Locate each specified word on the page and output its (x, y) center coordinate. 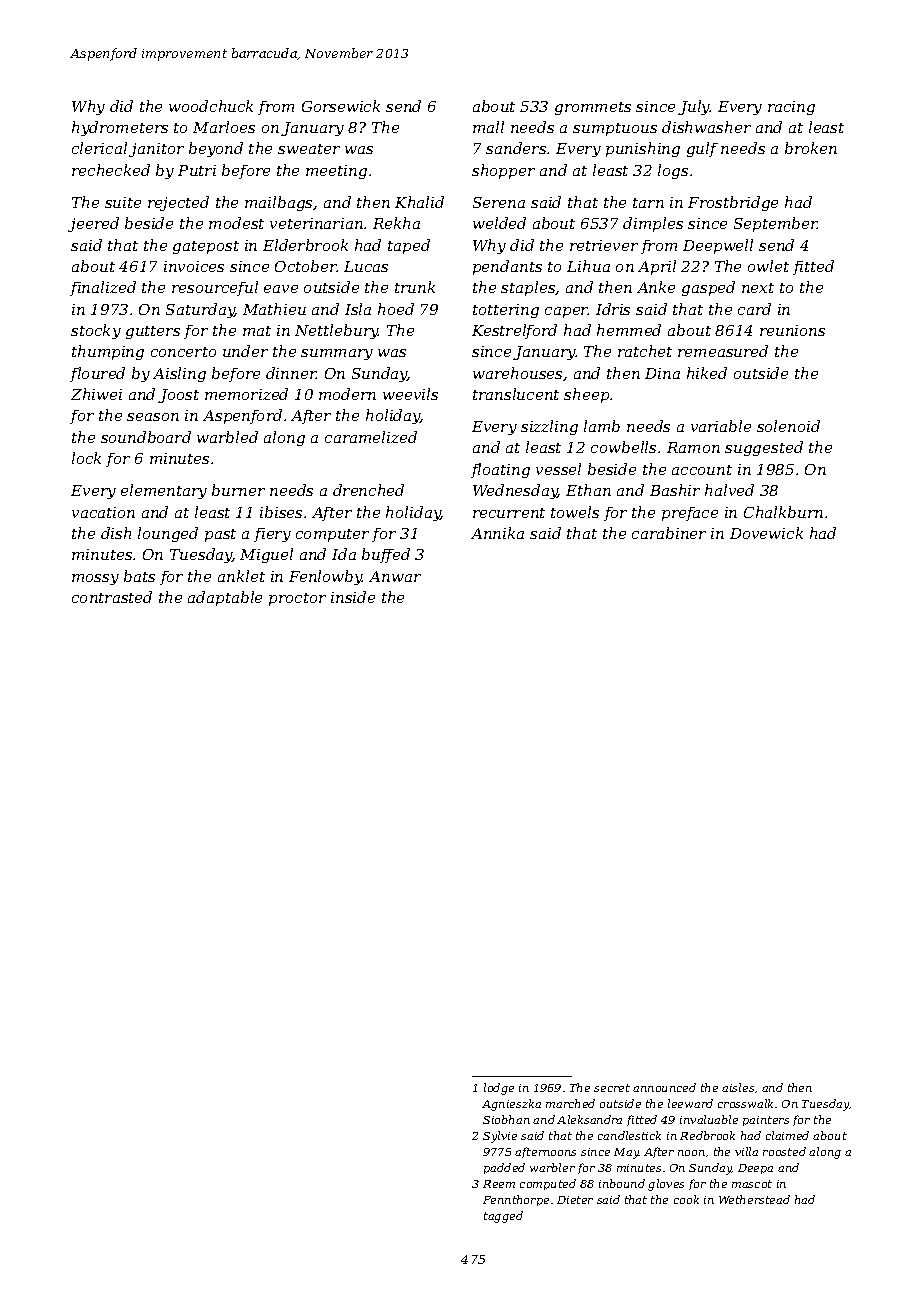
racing (791, 108)
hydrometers (120, 128)
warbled (227, 437)
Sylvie (500, 1137)
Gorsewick (341, 106)
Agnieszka (511, 1105)
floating (500, 470)
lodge (499, 1089)
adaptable (225, 598)
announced (664, 1087)
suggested (764, 448)
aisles (738, 1087)
